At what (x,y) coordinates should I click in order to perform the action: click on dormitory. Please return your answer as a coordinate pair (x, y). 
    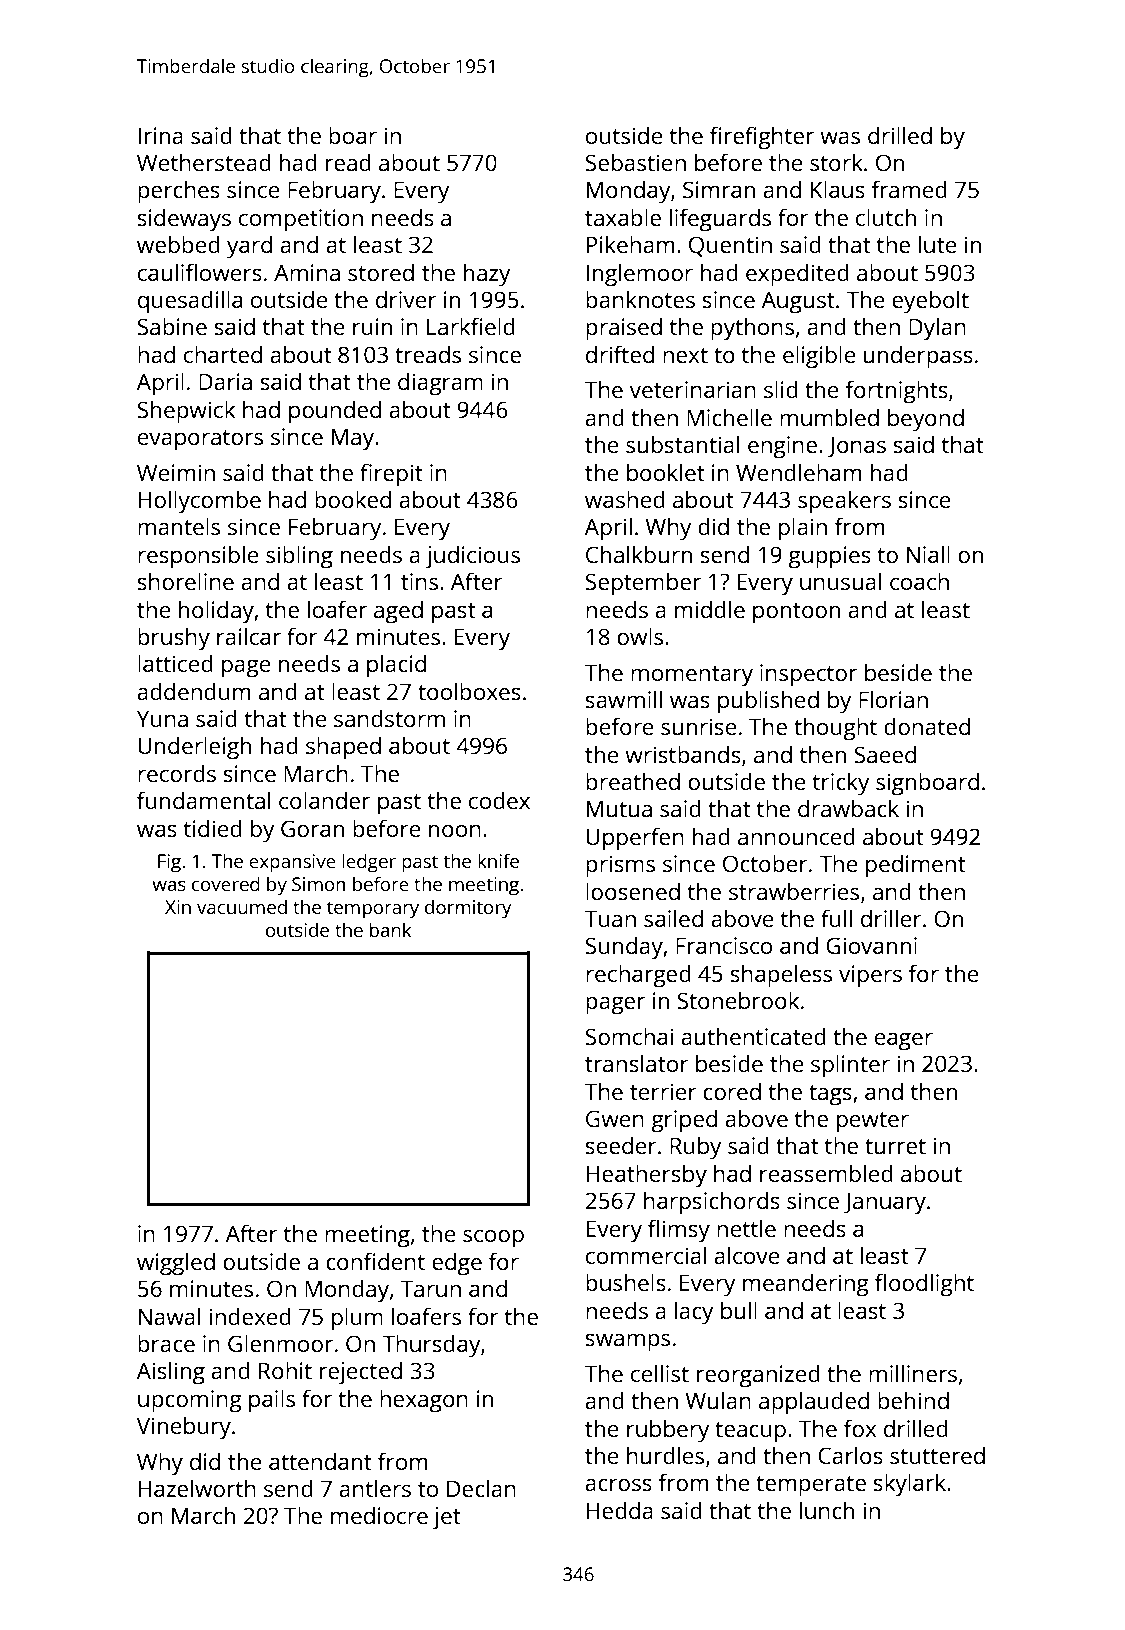
    Looking at the image, I should click on (468, 909).
